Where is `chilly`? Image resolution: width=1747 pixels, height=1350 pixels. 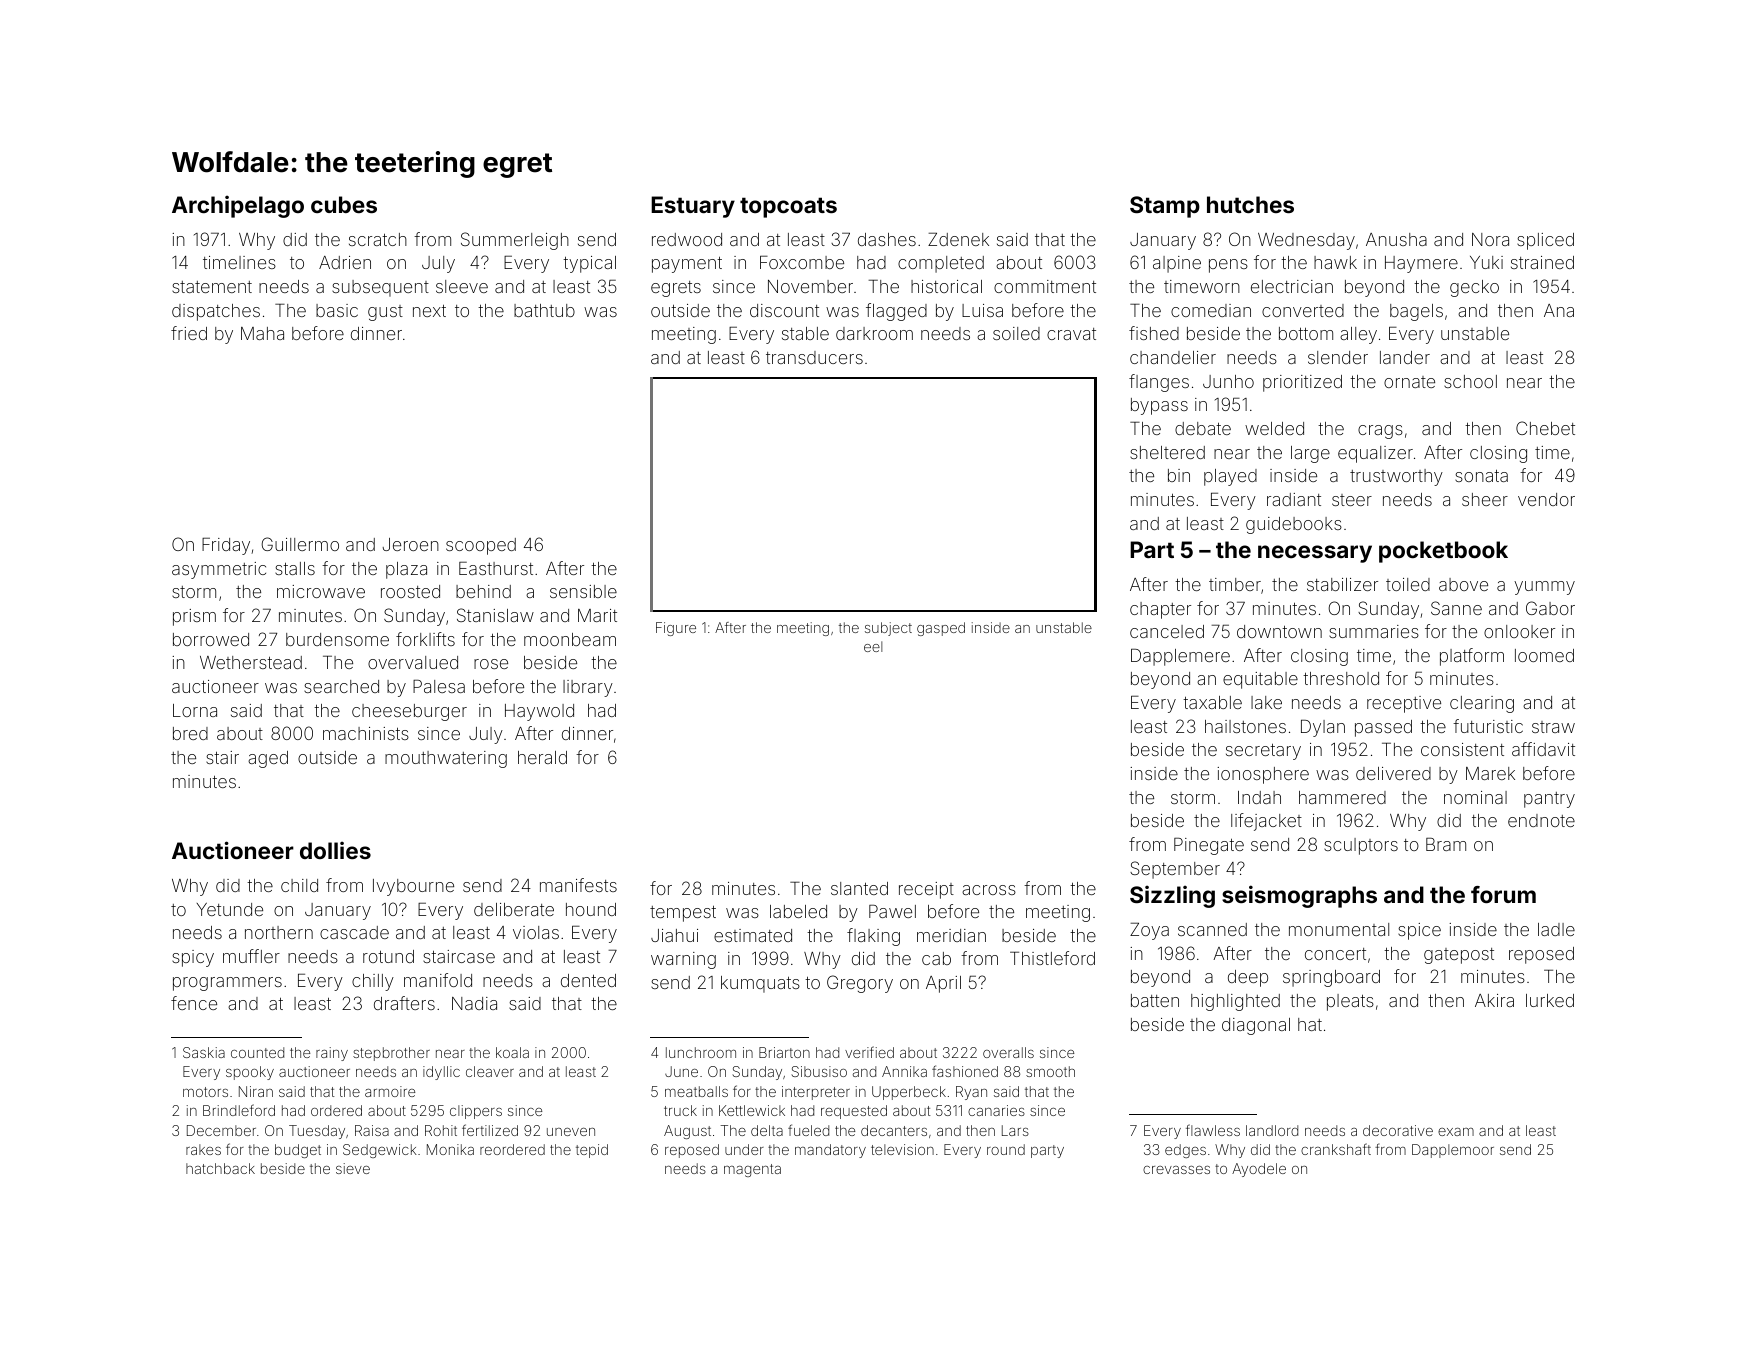
chilly is located at coordinates (373, 982).
